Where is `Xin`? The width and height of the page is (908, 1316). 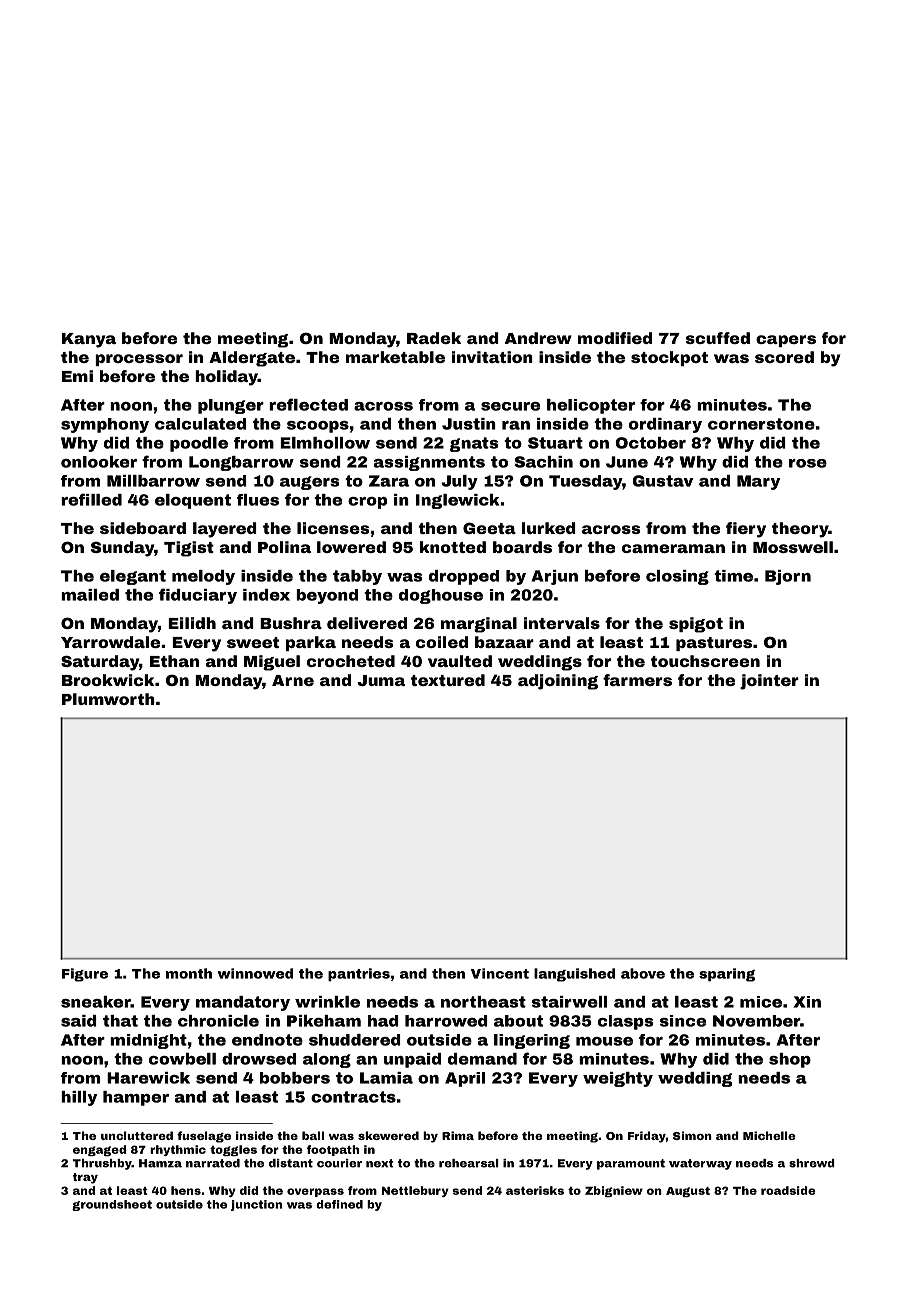 Xin is located at coordinates (807, 1002).
